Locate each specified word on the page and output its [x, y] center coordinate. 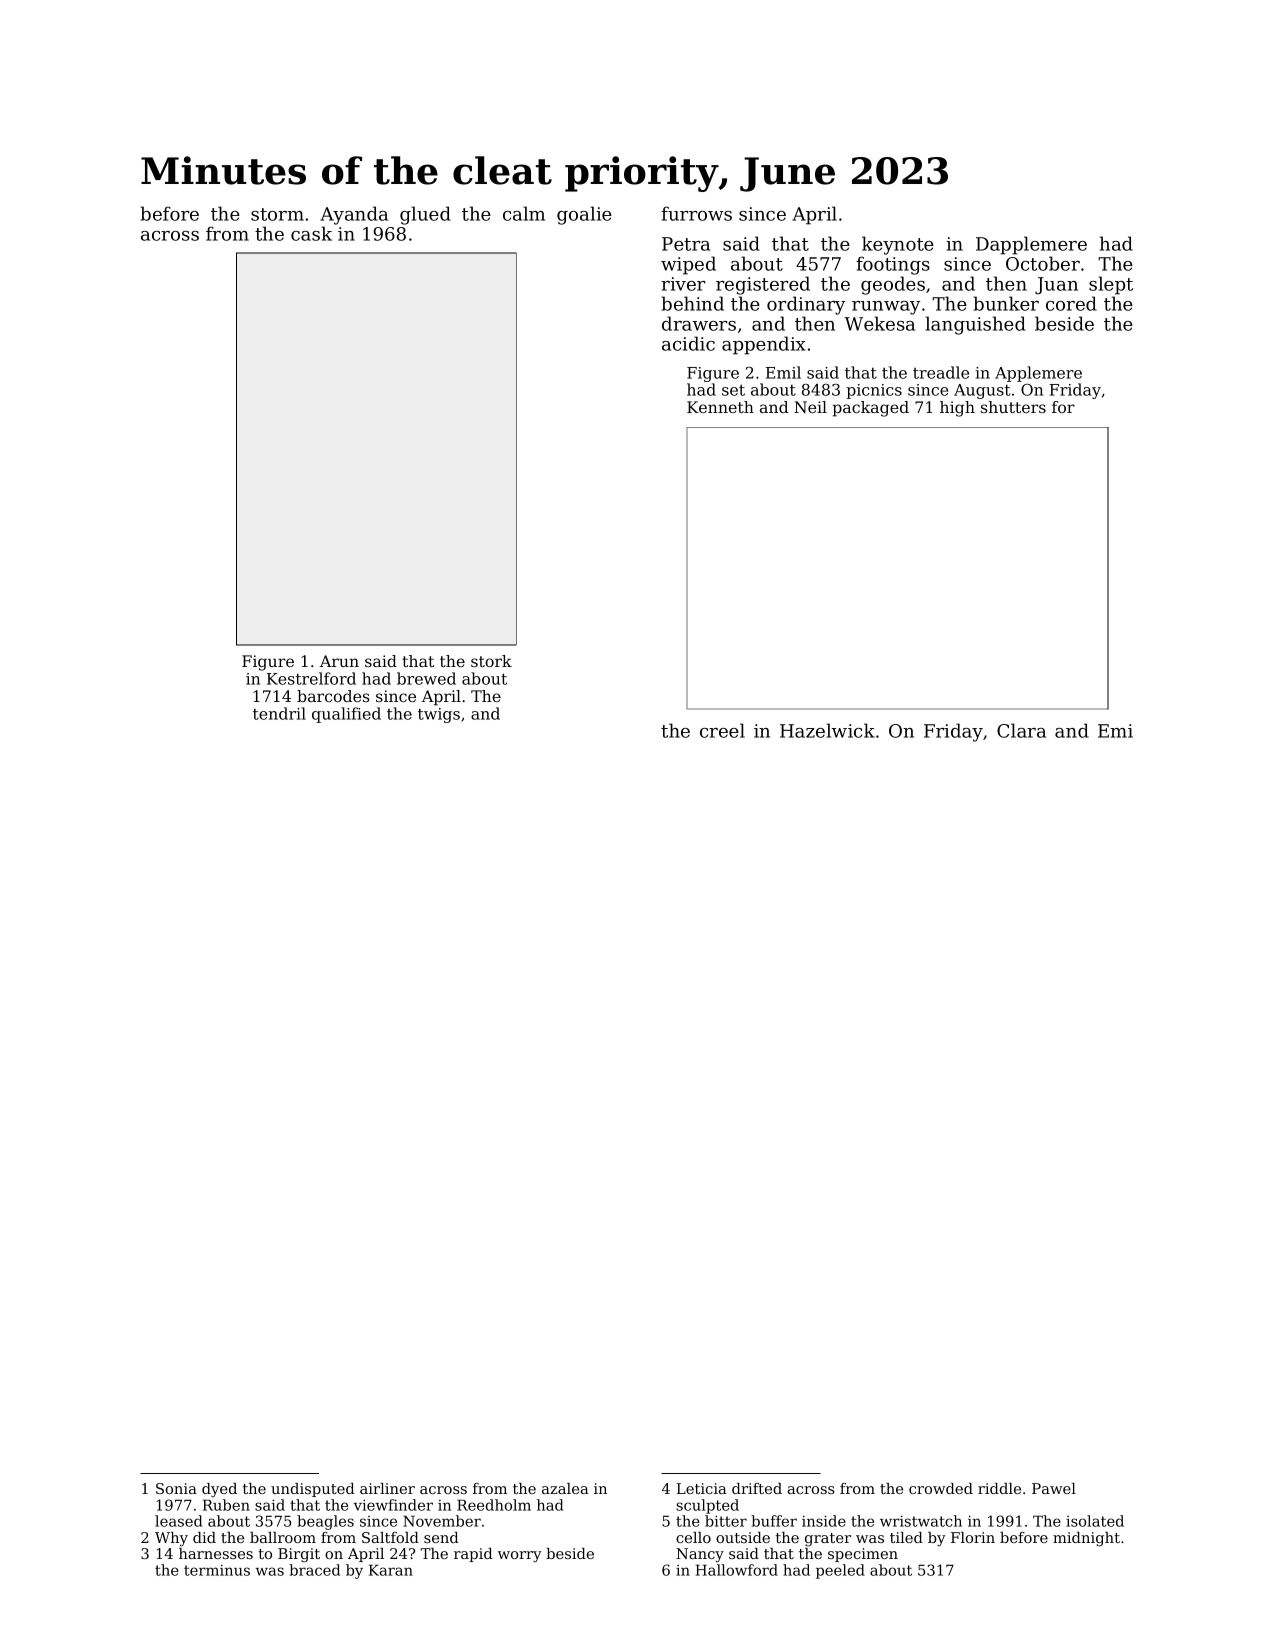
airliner [387, 1488]
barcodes [333, 696]
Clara [1021, 730]
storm [277, 214]
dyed [219, 1490]
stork [491, 661]
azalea [565, 1488]
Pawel [1054, 1488]
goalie [584, 215]
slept [1111, 285]
